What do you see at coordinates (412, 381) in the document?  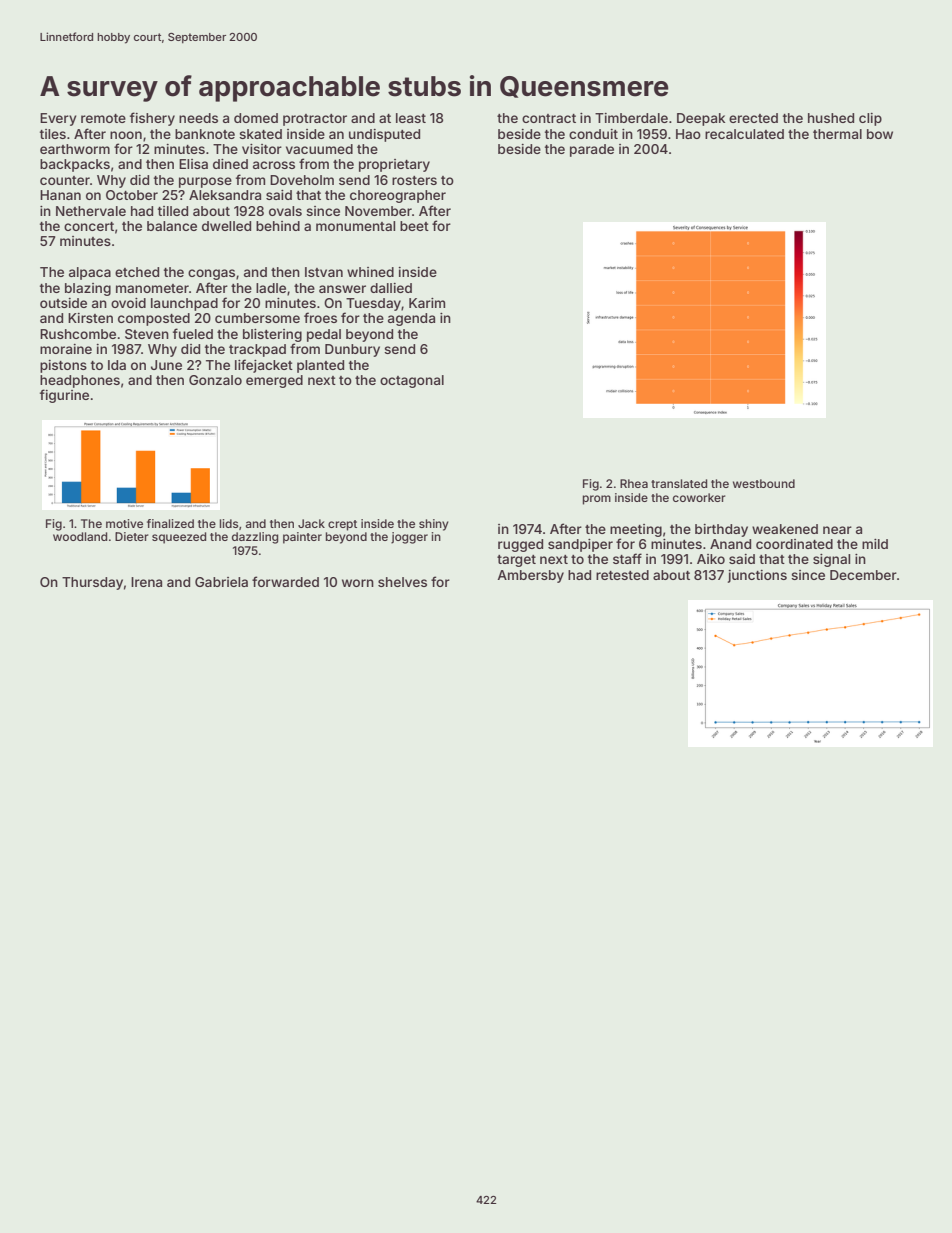 I see `octagonal` at bounding box center [412, 381].
